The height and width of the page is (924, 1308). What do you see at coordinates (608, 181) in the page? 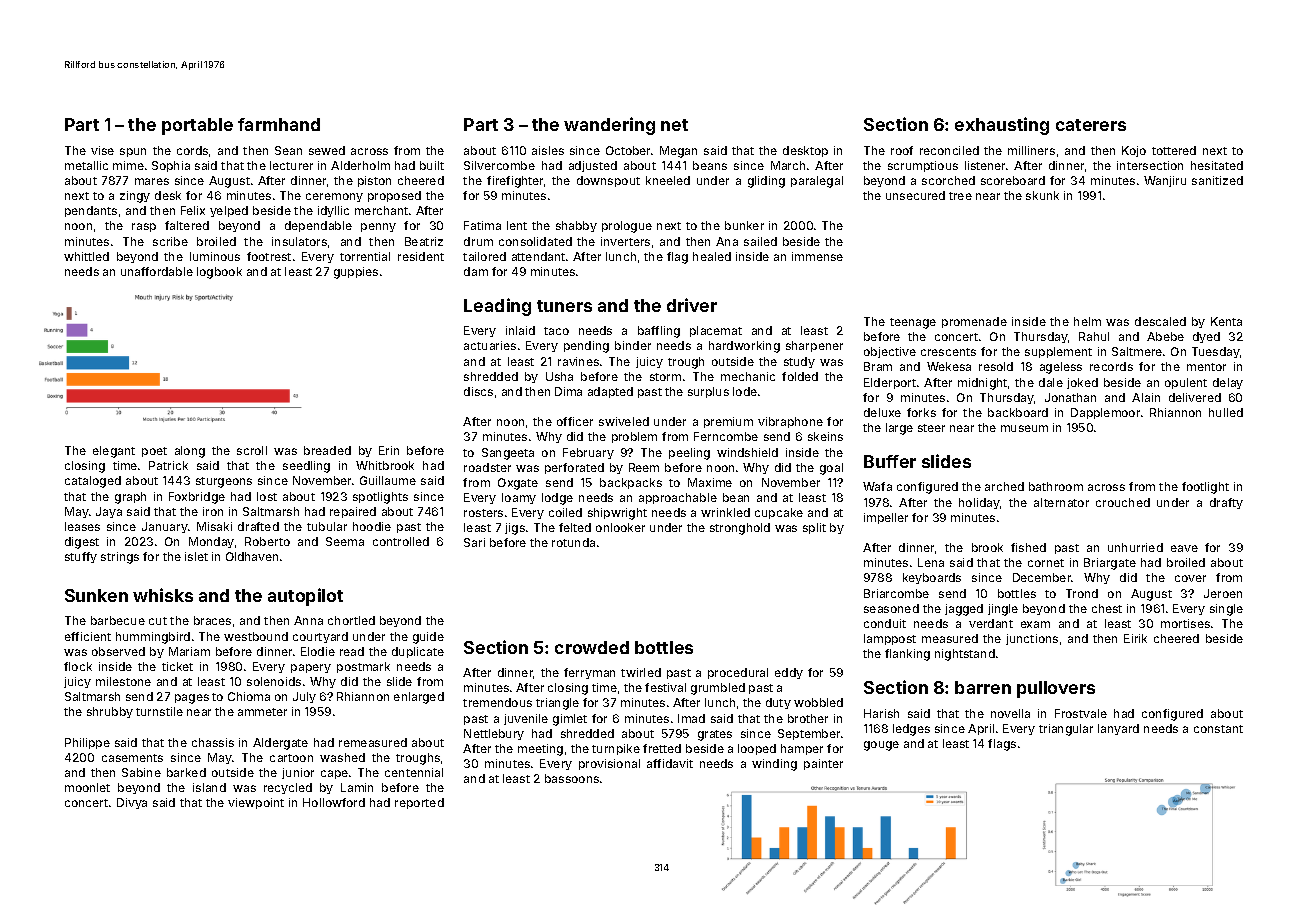
I see `downspout` at bounding box center [608, 181].
